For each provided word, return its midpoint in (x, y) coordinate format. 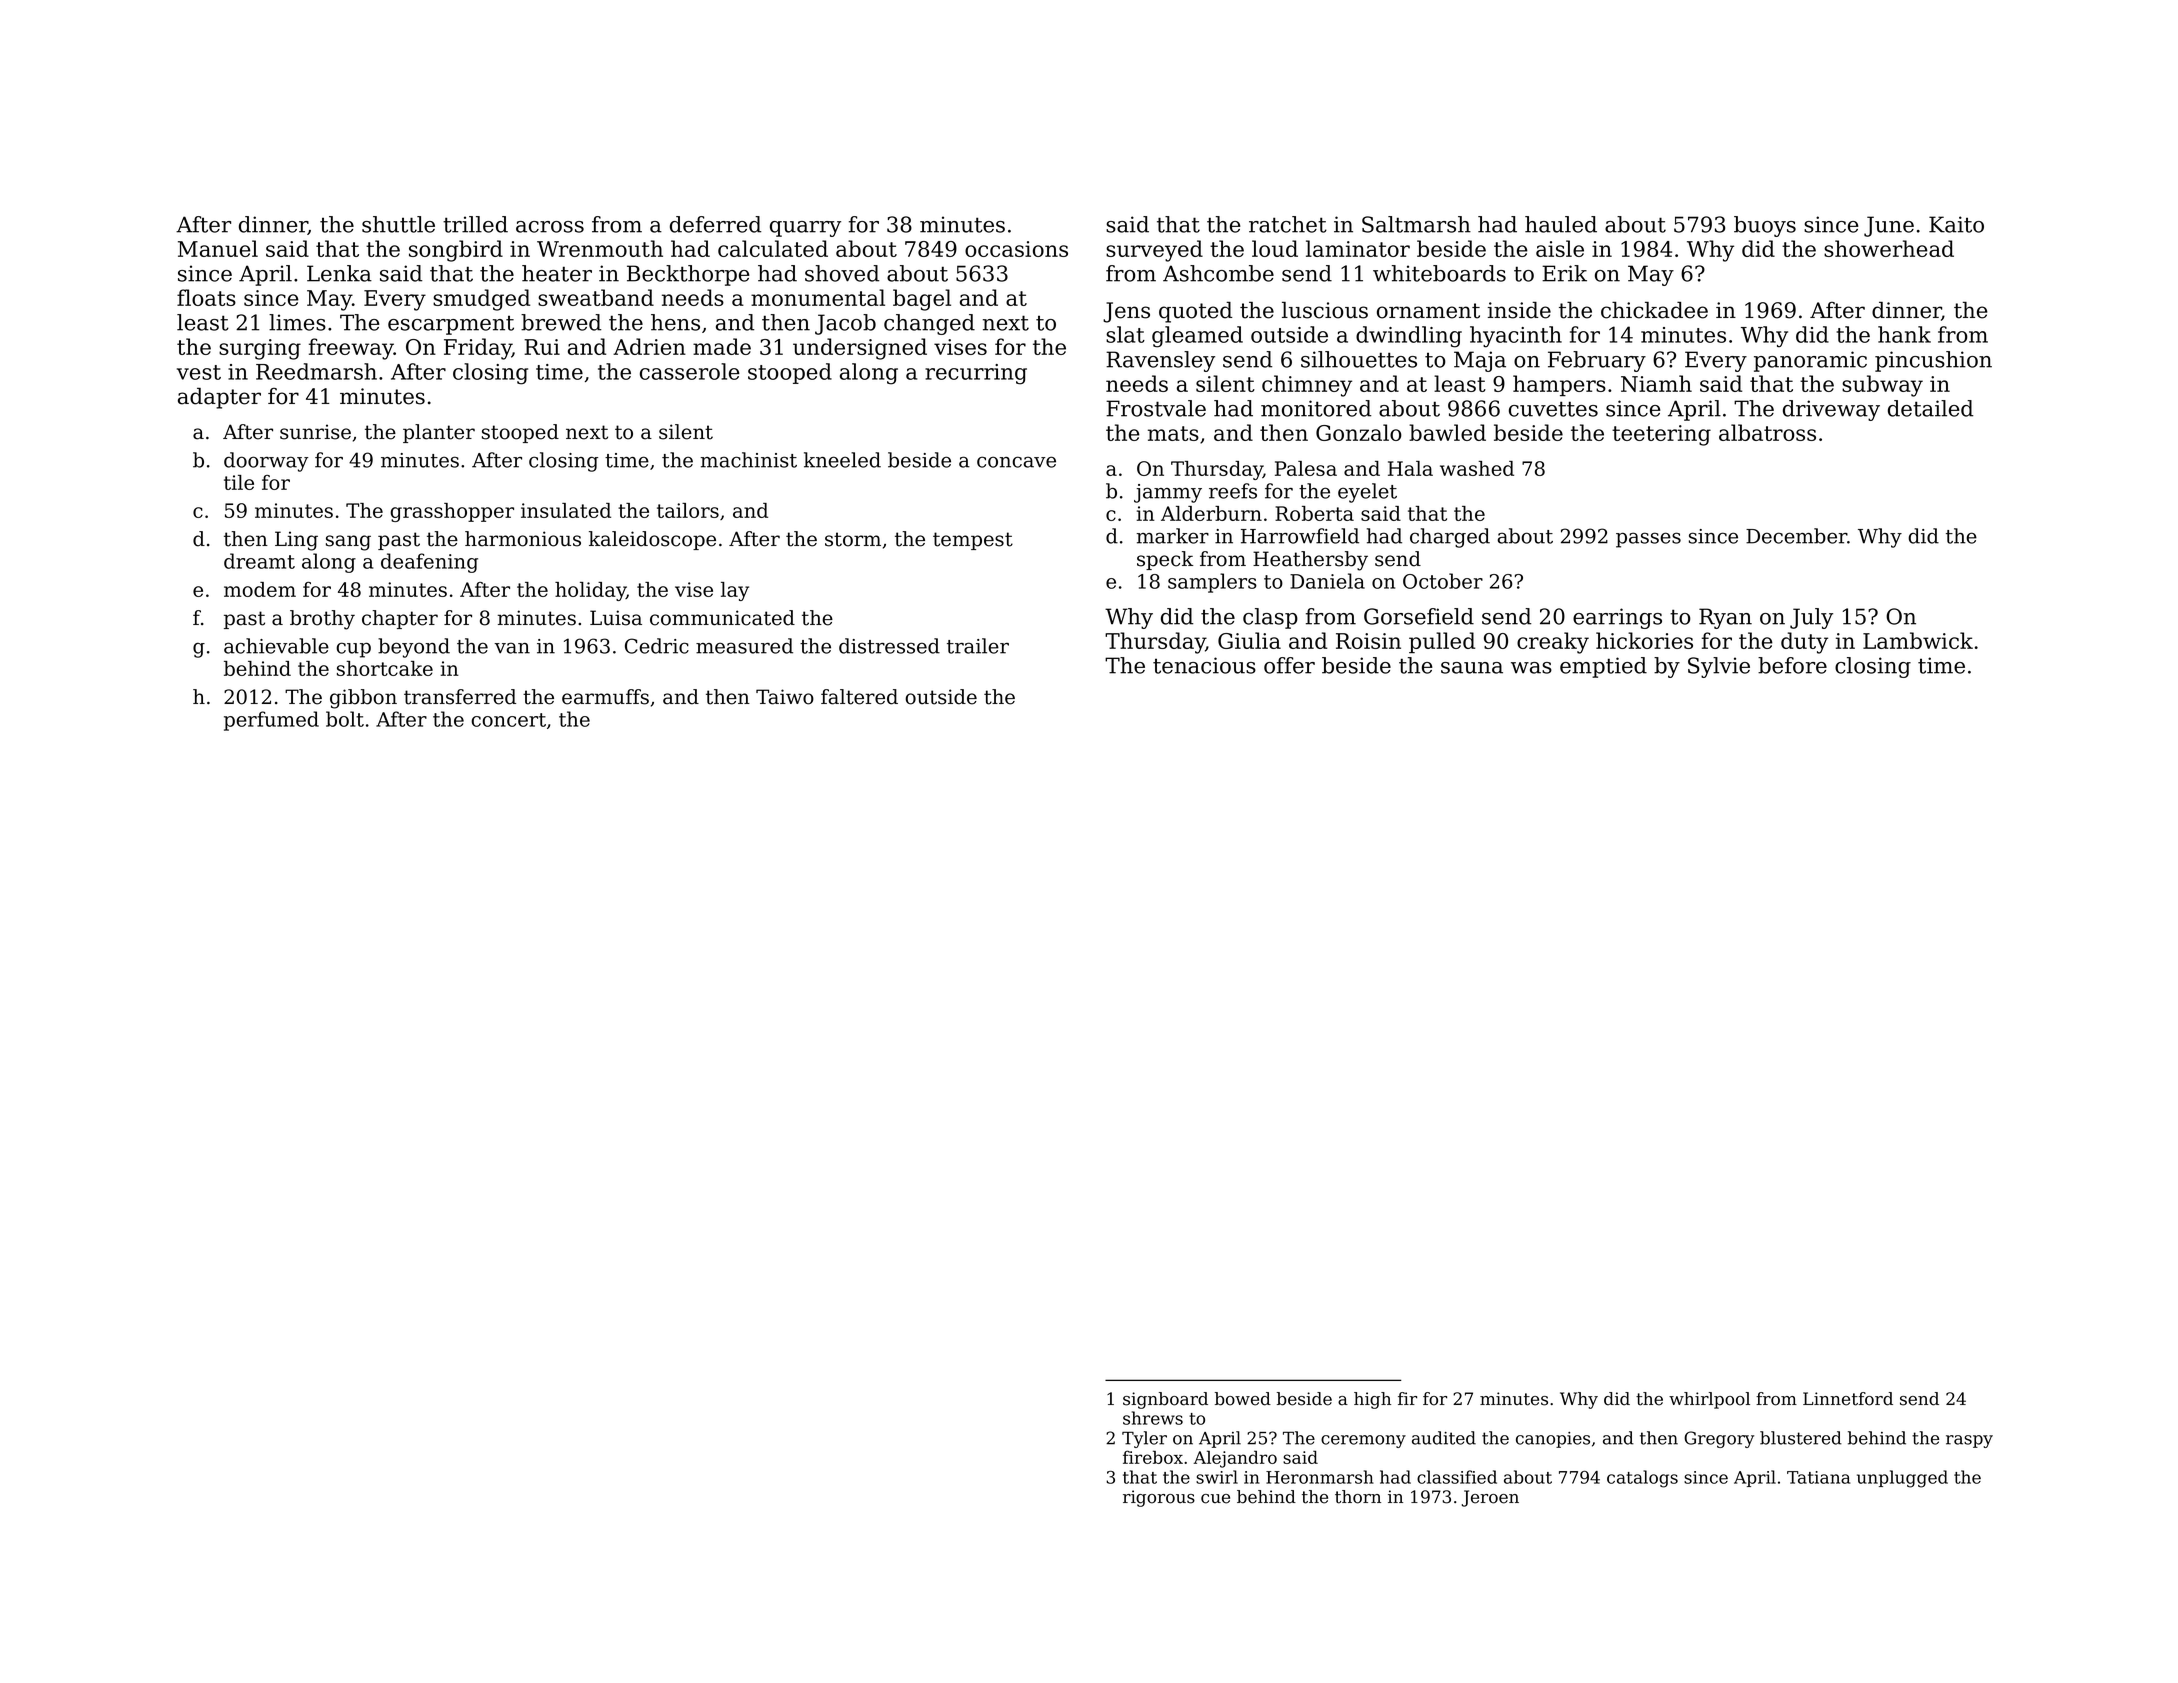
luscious (1325, 310)
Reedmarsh (316, 371)
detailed (1930, 408)
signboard (1165, 1400)
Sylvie (1719, 667)
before (1792, 665)
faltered (859, 697)
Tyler (1144, 1439)
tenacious (1204, 665)
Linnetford (1848, 1399)
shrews (1153, 1418)
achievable (276, 646)
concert (508, 720)
